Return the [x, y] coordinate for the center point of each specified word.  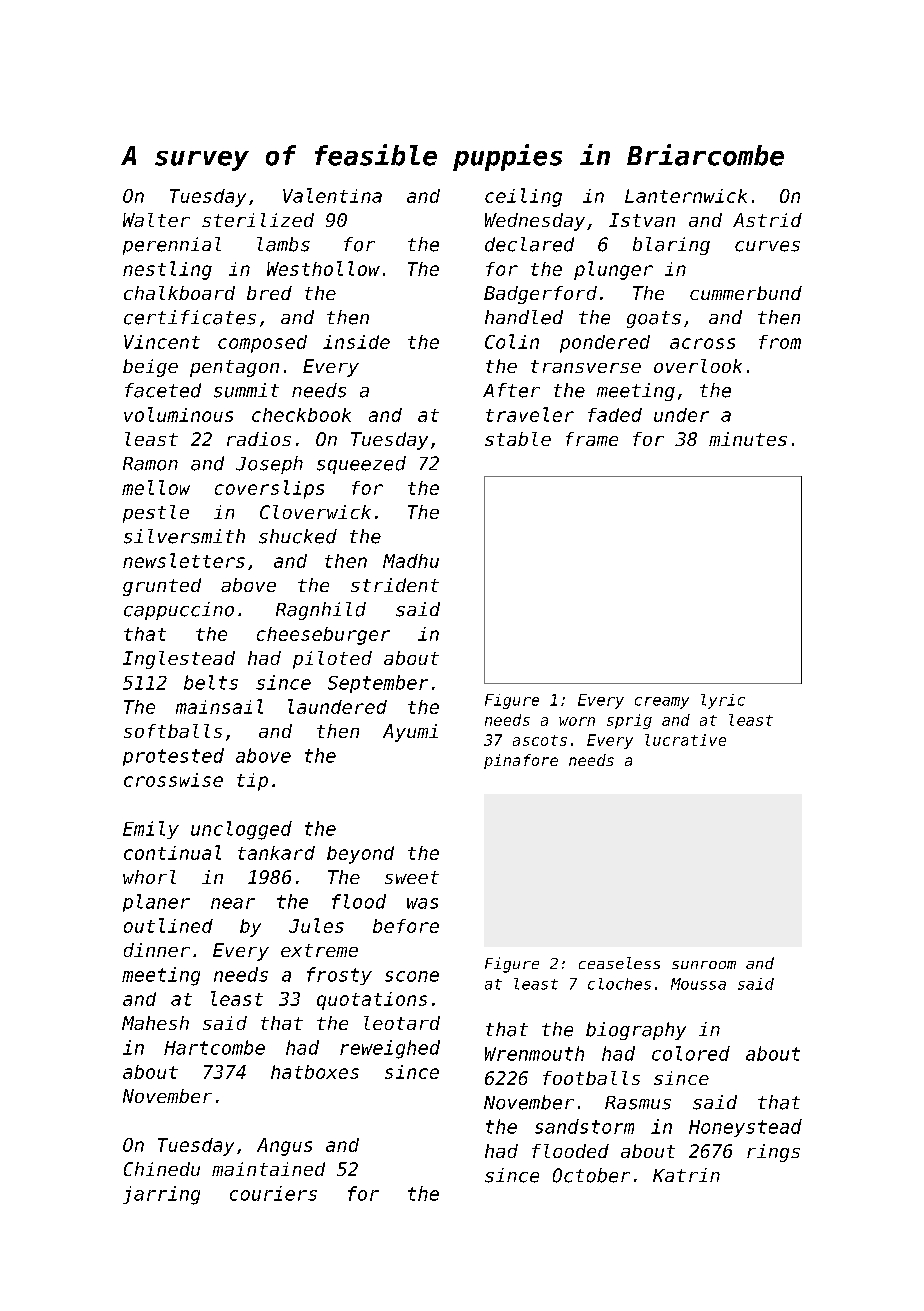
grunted [162, 587]
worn [577, 721]
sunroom [704, 965]
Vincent [162, 342]
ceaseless [619, 963]
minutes [748, 439]
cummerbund [746, 293]
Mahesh [155, 1023]
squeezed [361, 465]
